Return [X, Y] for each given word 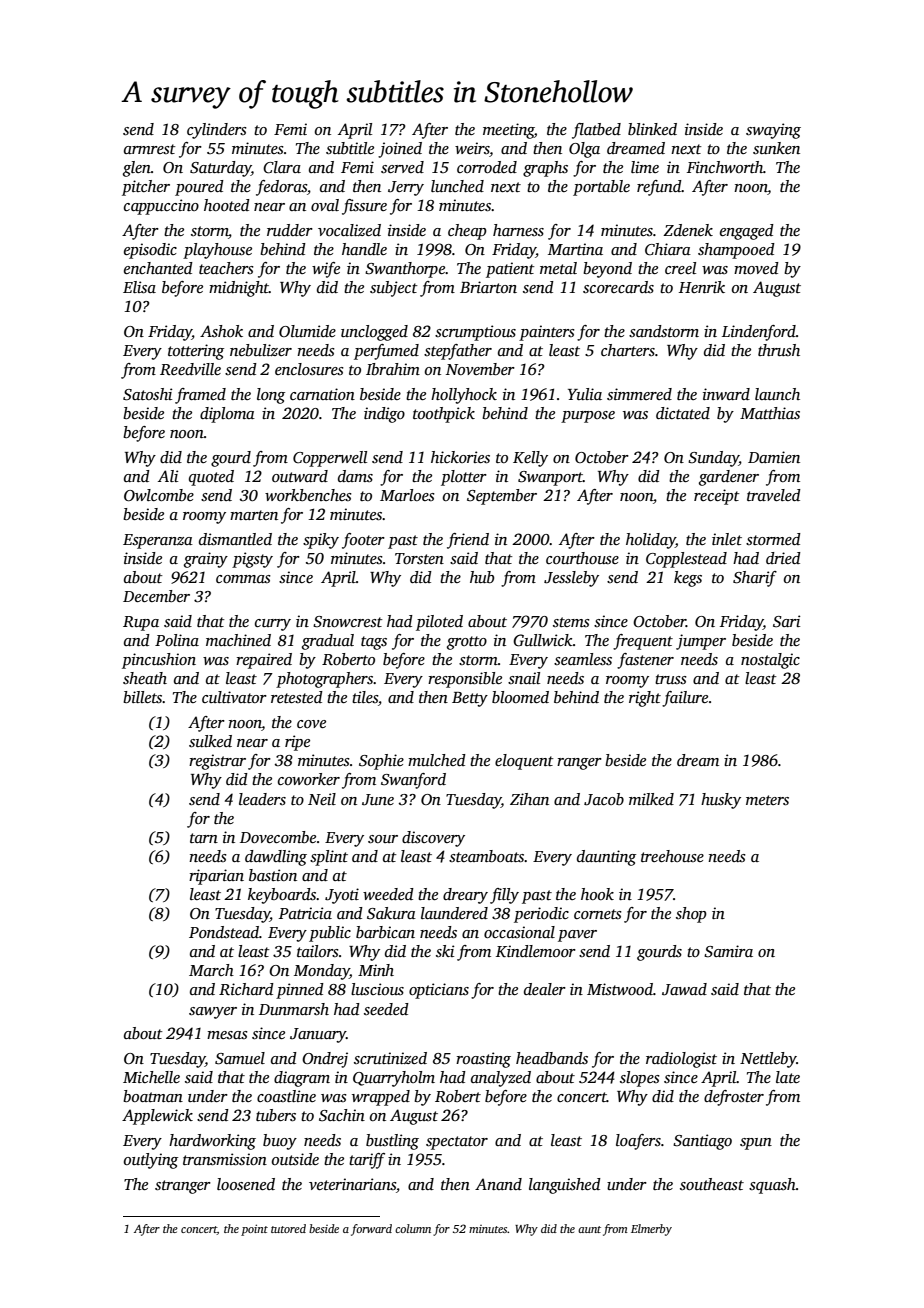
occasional [519, 932]
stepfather [458, 352]
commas [243, 579]
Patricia [305, 913]
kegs [688, 579]
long [271, 396]
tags [374, 643]
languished [565, 1186]
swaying [773, 131]
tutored [288, 1228]
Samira [728, 951]
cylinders [217, 131]
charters [628, 350]
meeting [508, 131]
